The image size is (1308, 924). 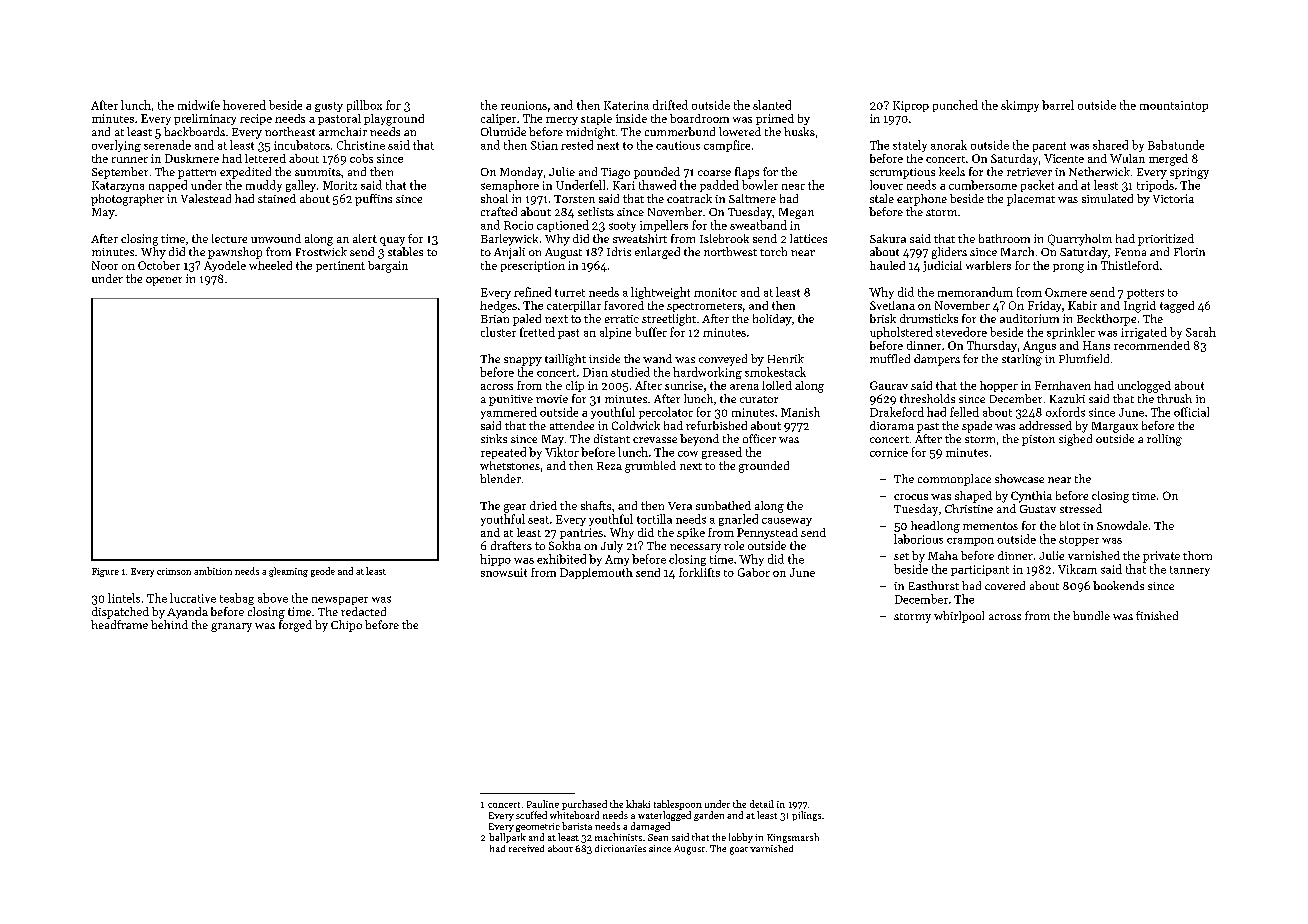 I want to click on cumbersome, so click(x=983, y=185).
